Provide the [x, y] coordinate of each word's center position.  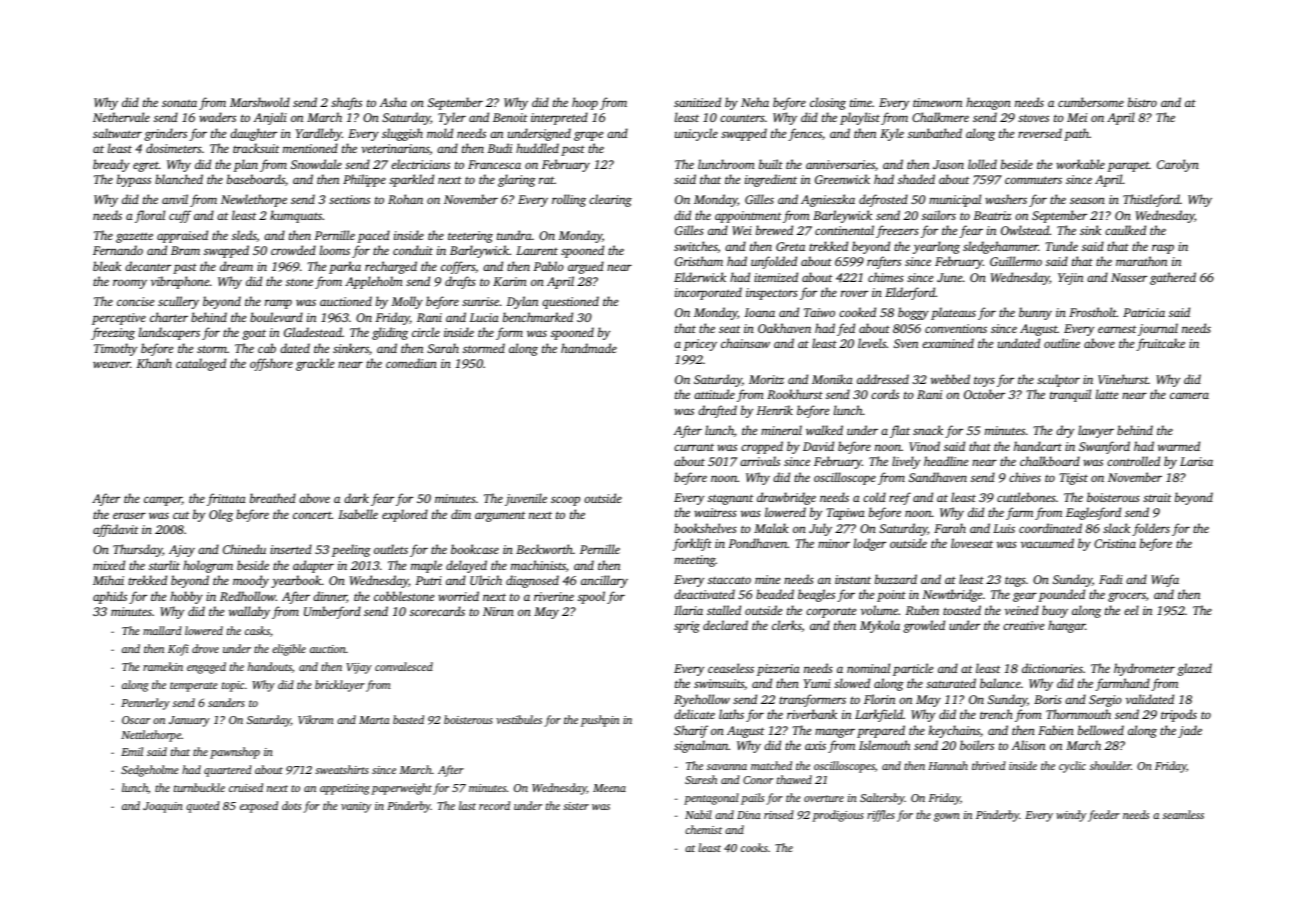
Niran [498, 611]
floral [150, 216]
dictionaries [1052, 668]
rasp [1163, 249]
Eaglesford [1093, 513]
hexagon [988, 103]
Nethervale [121, 117]
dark [356, 498]
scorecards [437, 611]
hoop [585, 103]
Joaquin [163, 807]
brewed [774, 230]
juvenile [526, 499]
